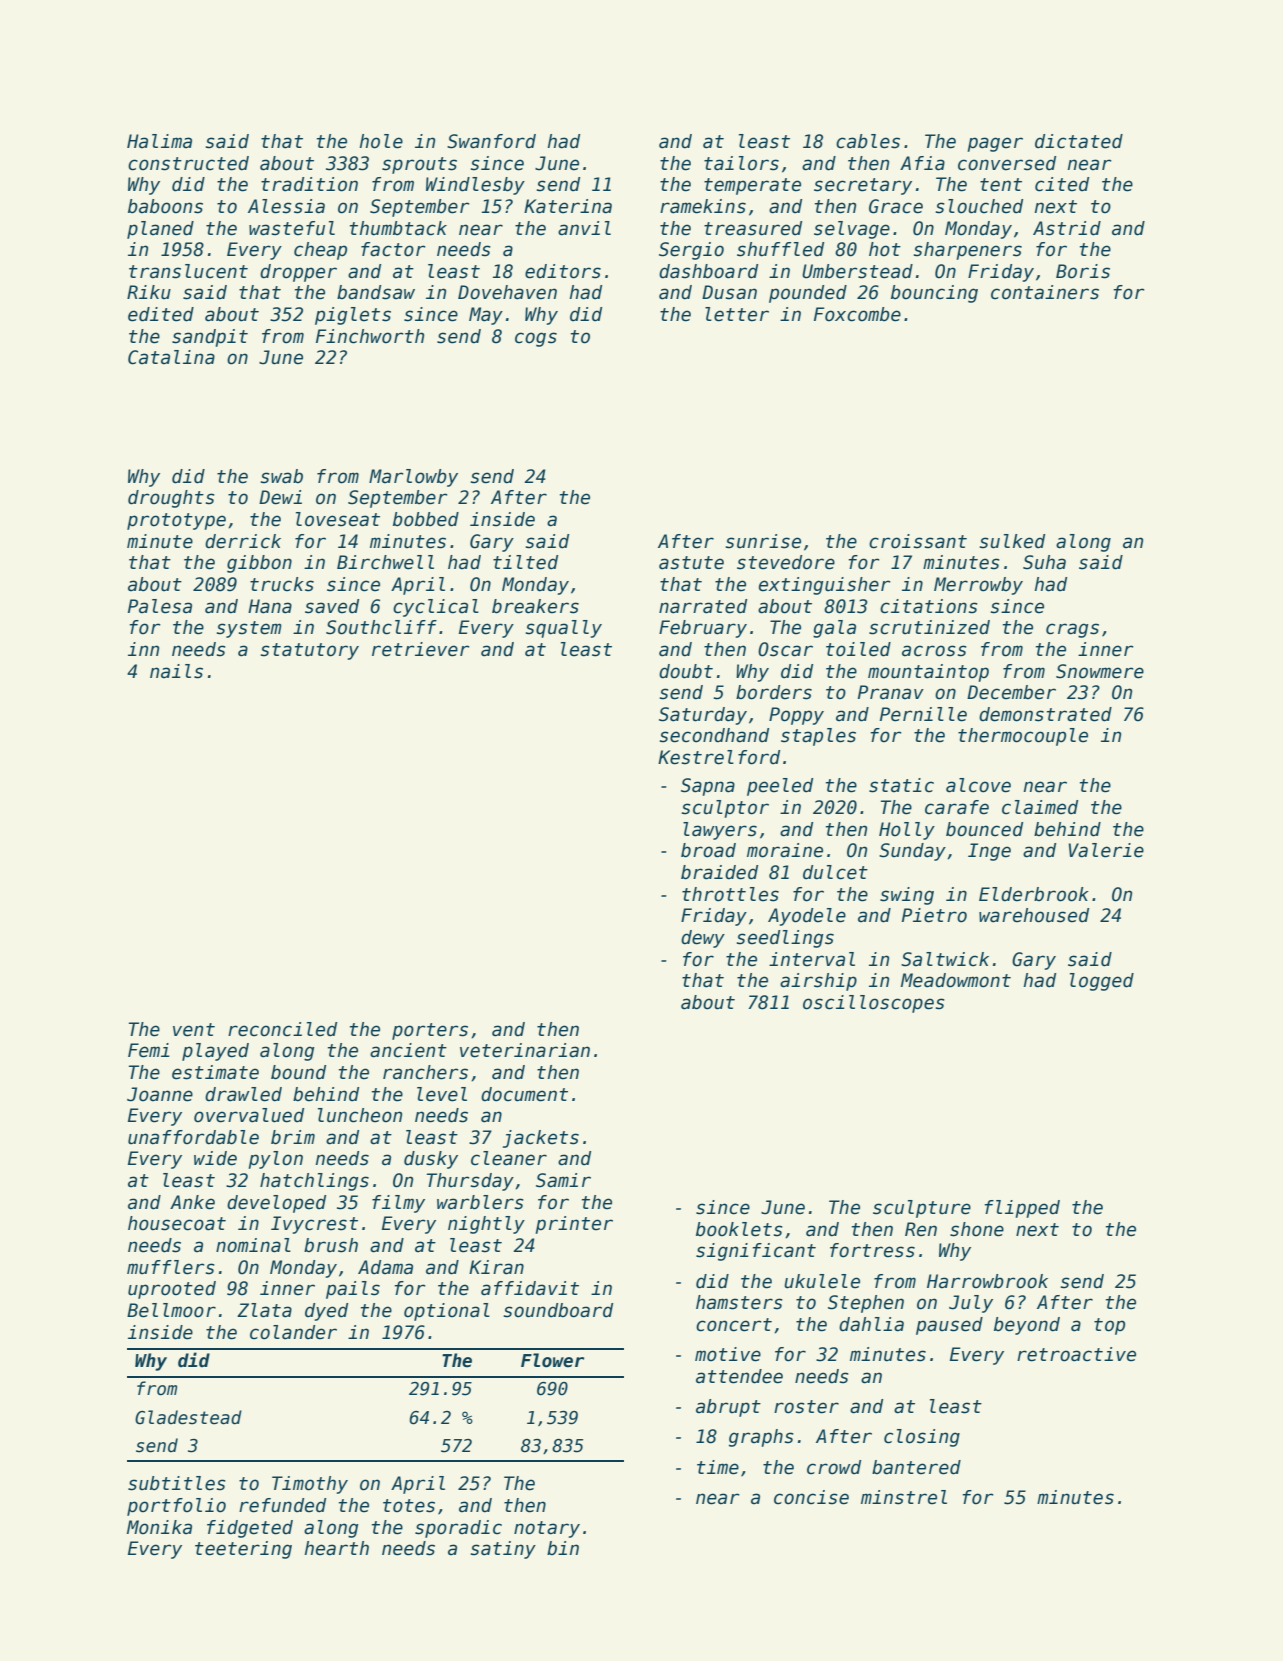 The width and height of the document is (1283, 1661). Describe the element at coordinates (741, 163) in the document. I see `tailors` at that location.
